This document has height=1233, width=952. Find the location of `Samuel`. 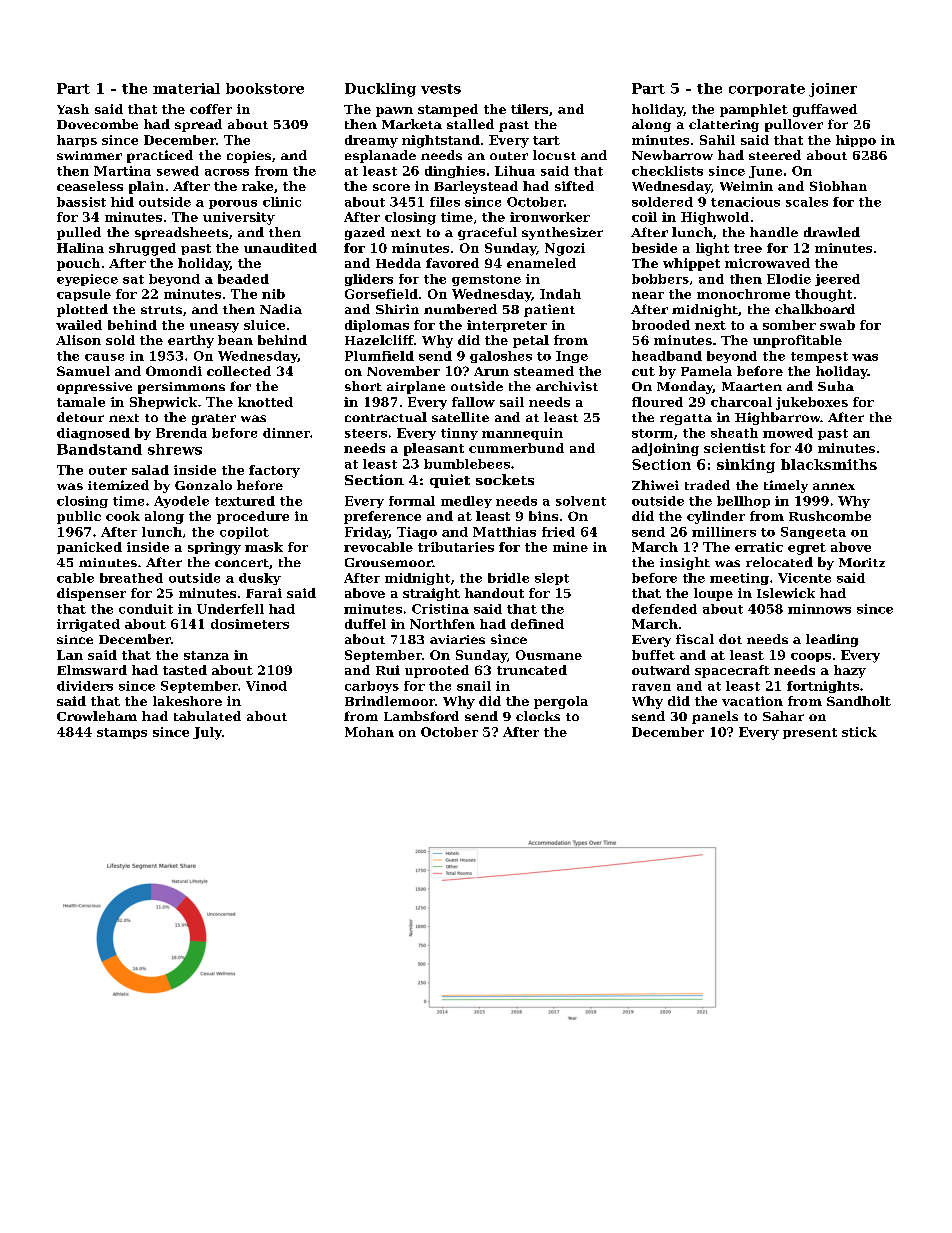

Samuel is located at coordinates (83, 371).
